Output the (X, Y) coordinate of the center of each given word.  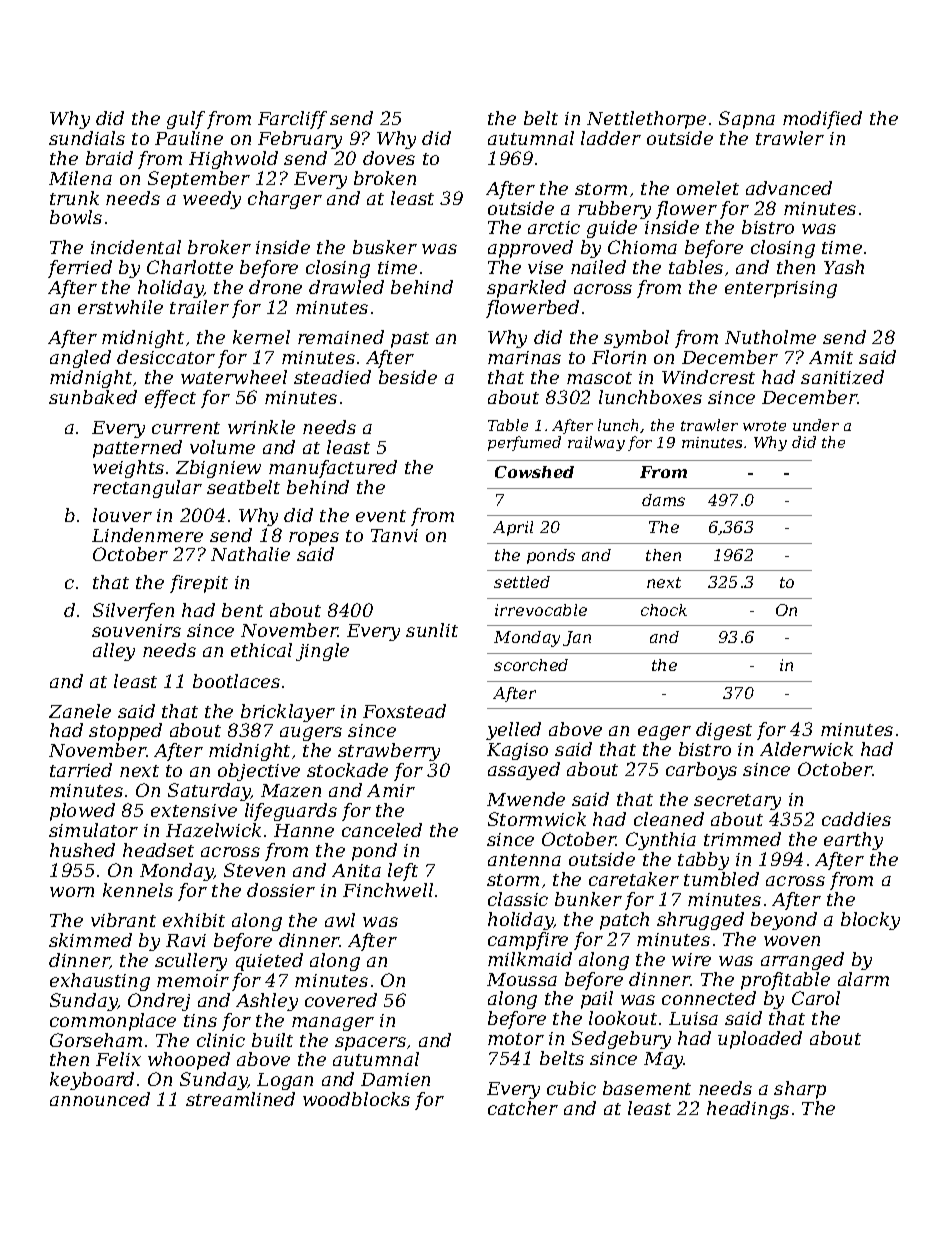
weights (128, 469)
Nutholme (770, 337)
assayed (524, 771)
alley (114, 652)
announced (100, 1099)
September (199, 180)
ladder (611, 138)
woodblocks (356, 1099)
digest (724, 731)
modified (822, 120)
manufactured (333, 469)
